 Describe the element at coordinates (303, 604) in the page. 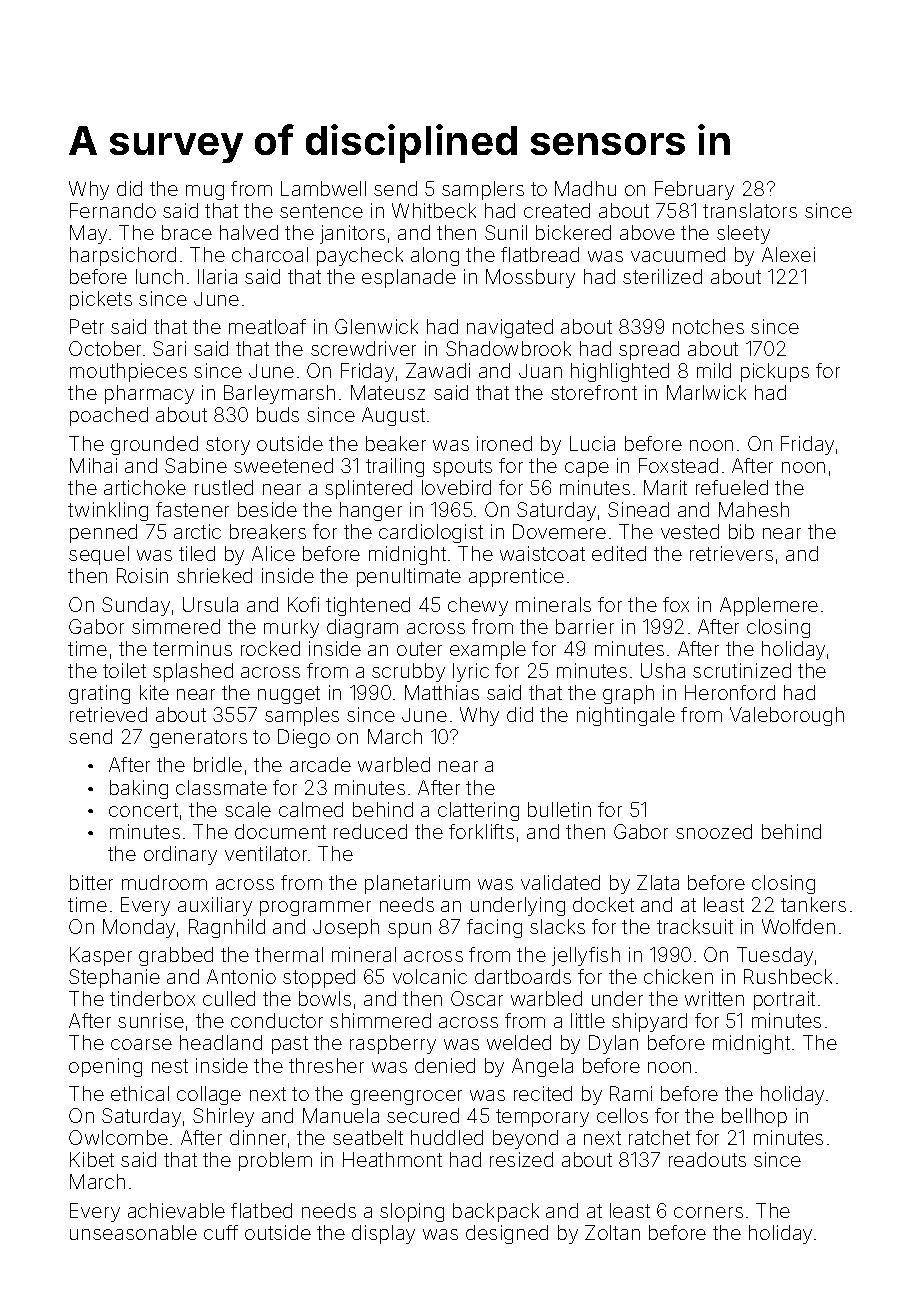

I see `Kofi` at that location.
